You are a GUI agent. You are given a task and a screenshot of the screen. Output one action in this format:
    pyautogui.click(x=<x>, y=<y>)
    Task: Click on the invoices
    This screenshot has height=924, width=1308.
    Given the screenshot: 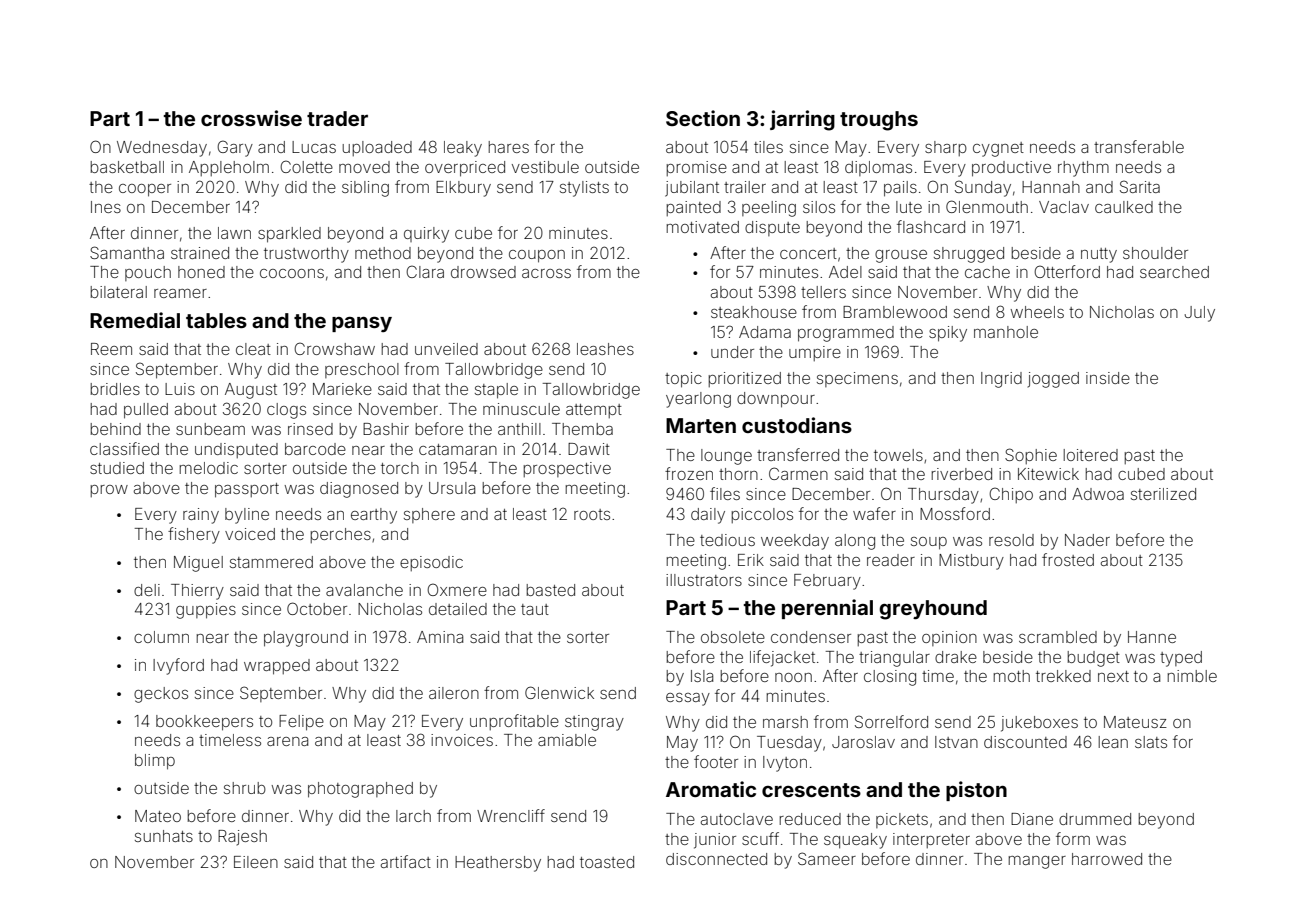 What is the action you would take?
    pyautogui.click(x=462, y=740)
